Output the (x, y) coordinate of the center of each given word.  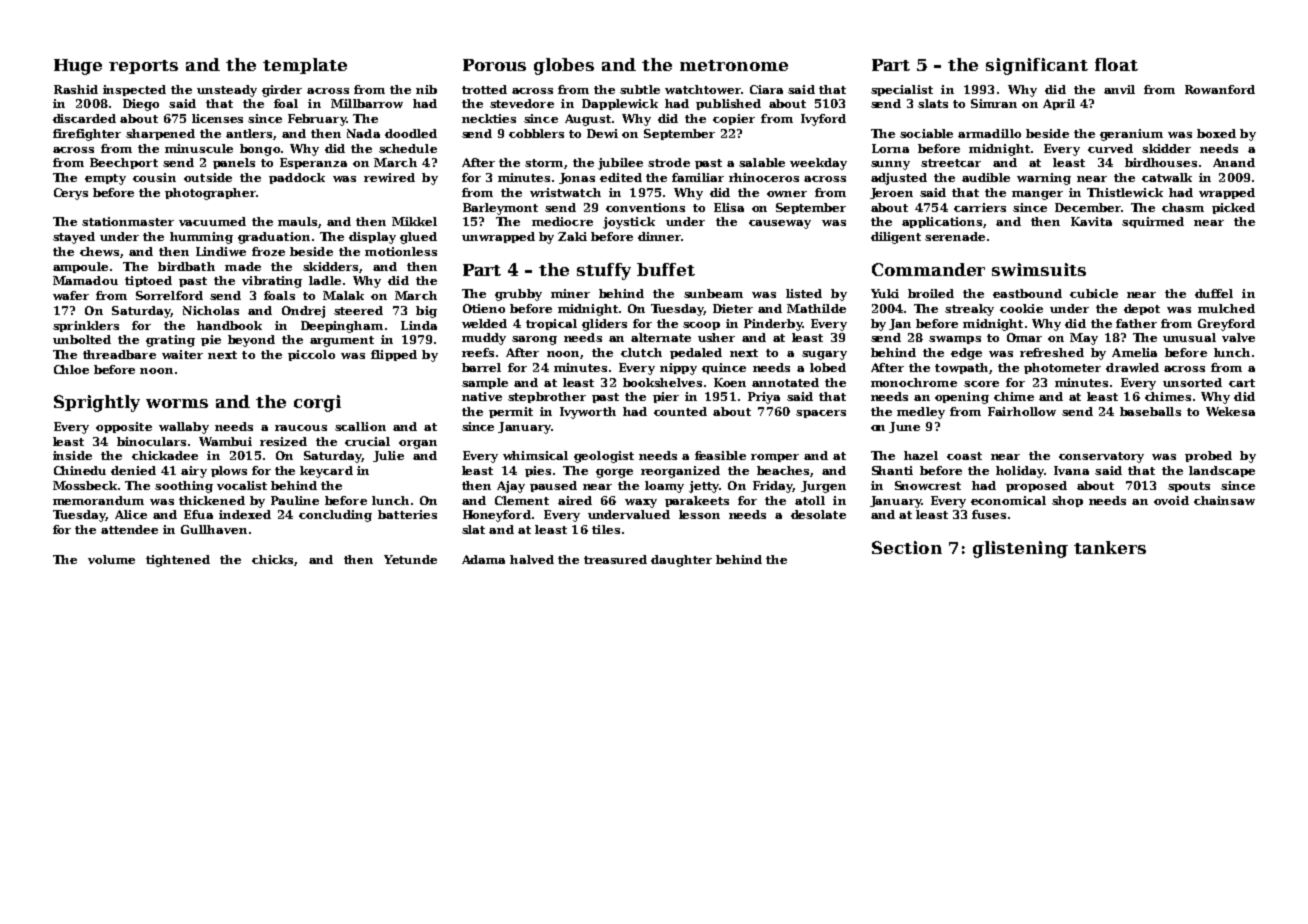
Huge (78, 67)
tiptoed (148, 281)
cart (1242, 383)
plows (229, 471)
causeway (780, 224)
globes (564, 66)
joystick (629, 223)
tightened (178, 561)
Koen (730, 382)
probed (1208, 456)
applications (942, 222)
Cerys (71, 194)
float (1116, 64)
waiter (182, 354)
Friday (773, 487)
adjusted (899, 179)
